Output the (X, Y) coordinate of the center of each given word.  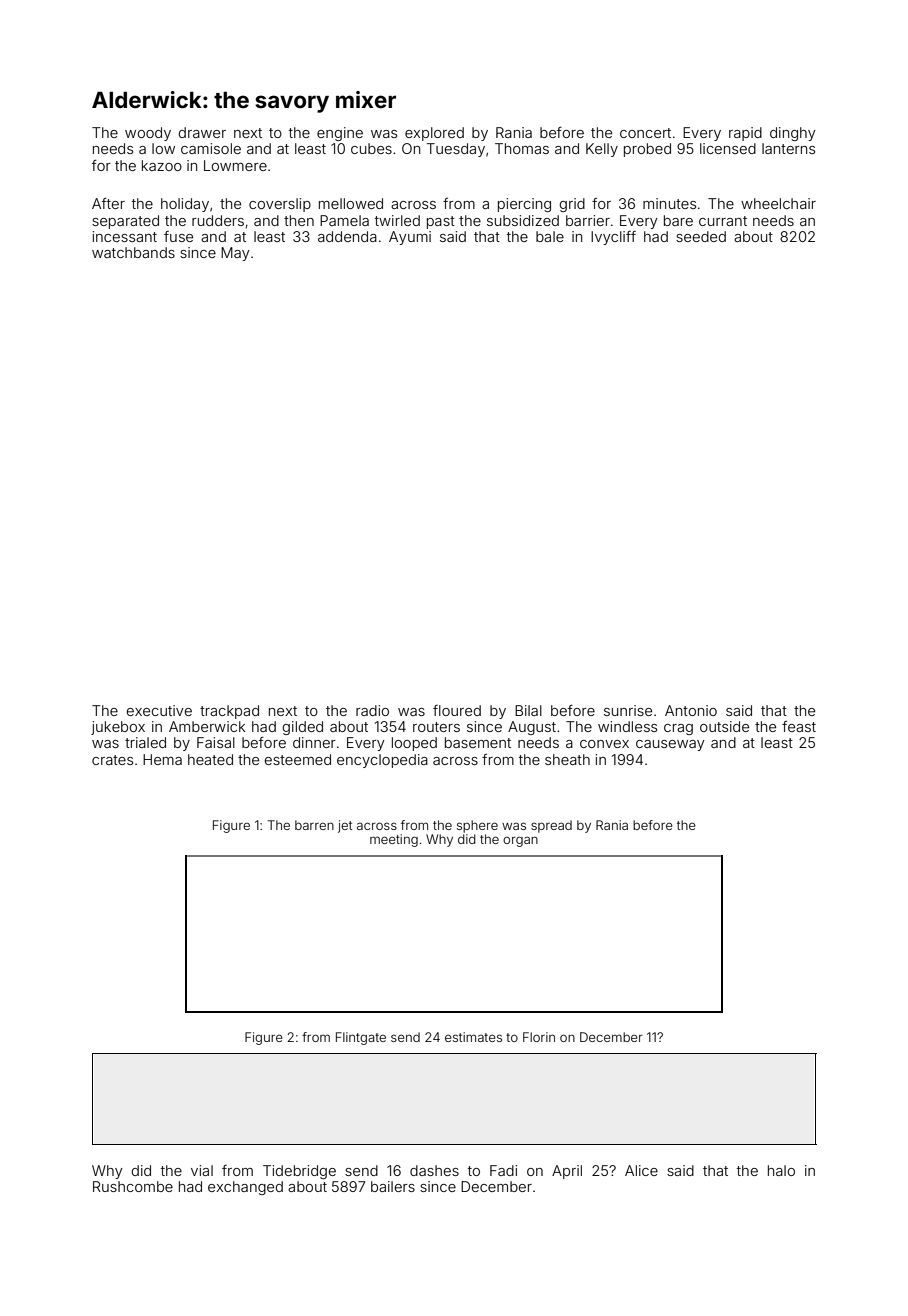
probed (647, 150)
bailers (393, 1186)
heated (210, 759)
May (235, 254)
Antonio (691, 710)
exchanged (245, 1188)
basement (478, 742)
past (441, 222)
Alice (641, 1170)
